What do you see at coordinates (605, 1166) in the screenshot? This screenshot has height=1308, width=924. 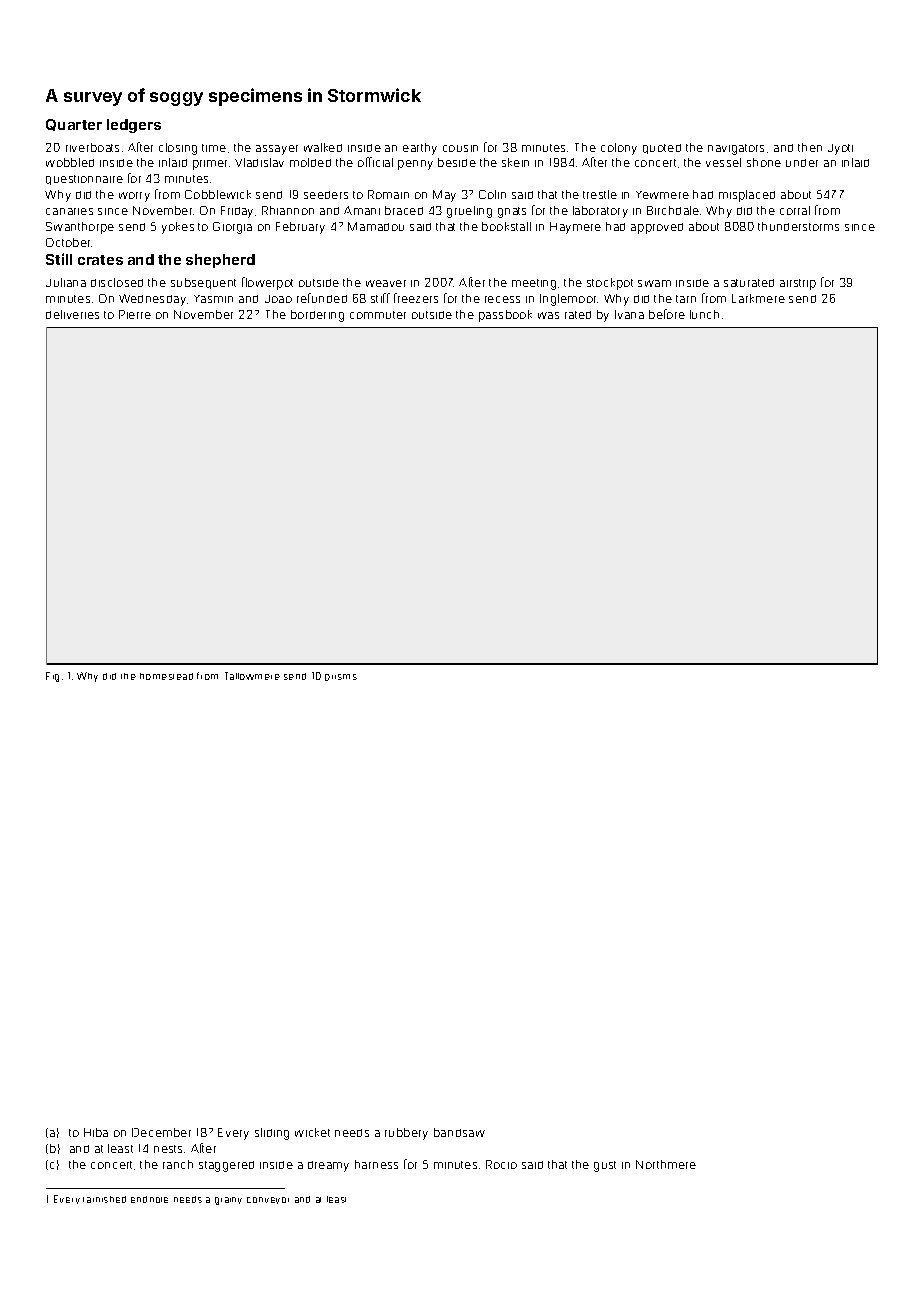 I see `gust` at bounding box center [605, 1166].
